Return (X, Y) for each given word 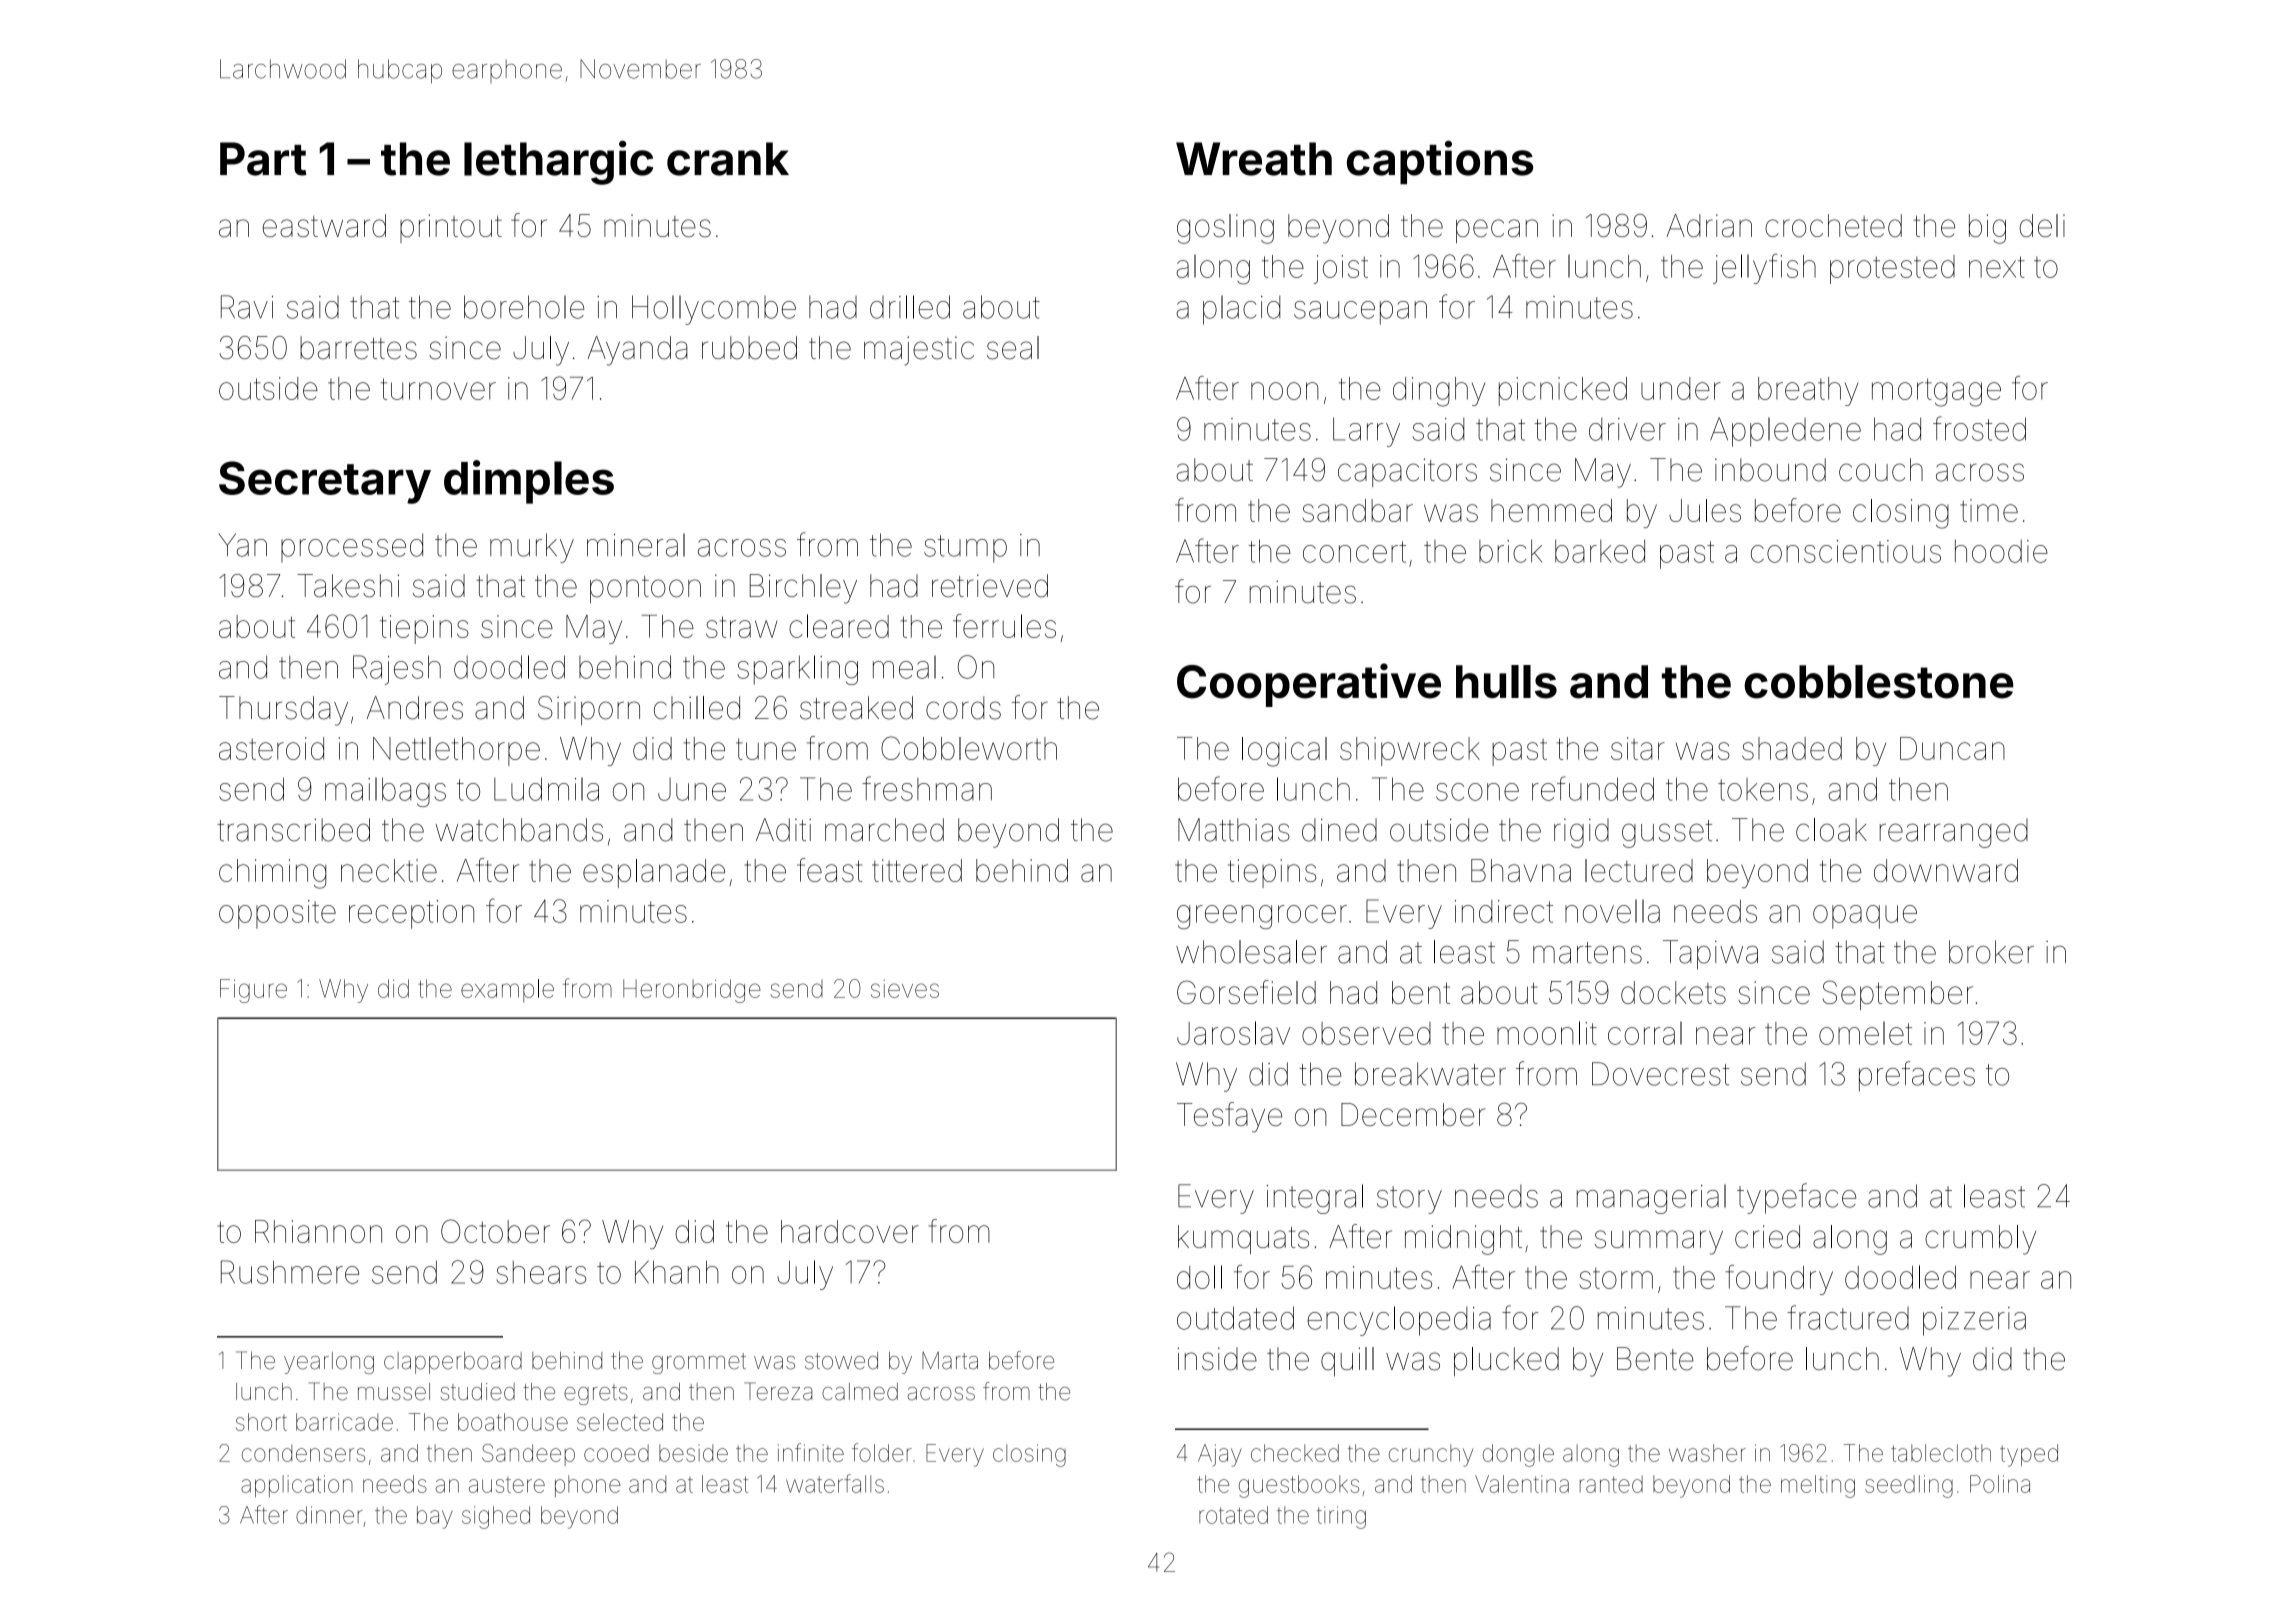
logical (1284, 752)
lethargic (558, 162)
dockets (1673, 992)
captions (1440, 162)
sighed (496, 1517)
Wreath (1254, 159)
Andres (415, 708)
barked (1600, 551)
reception (411, 914)
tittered (917, 870)
